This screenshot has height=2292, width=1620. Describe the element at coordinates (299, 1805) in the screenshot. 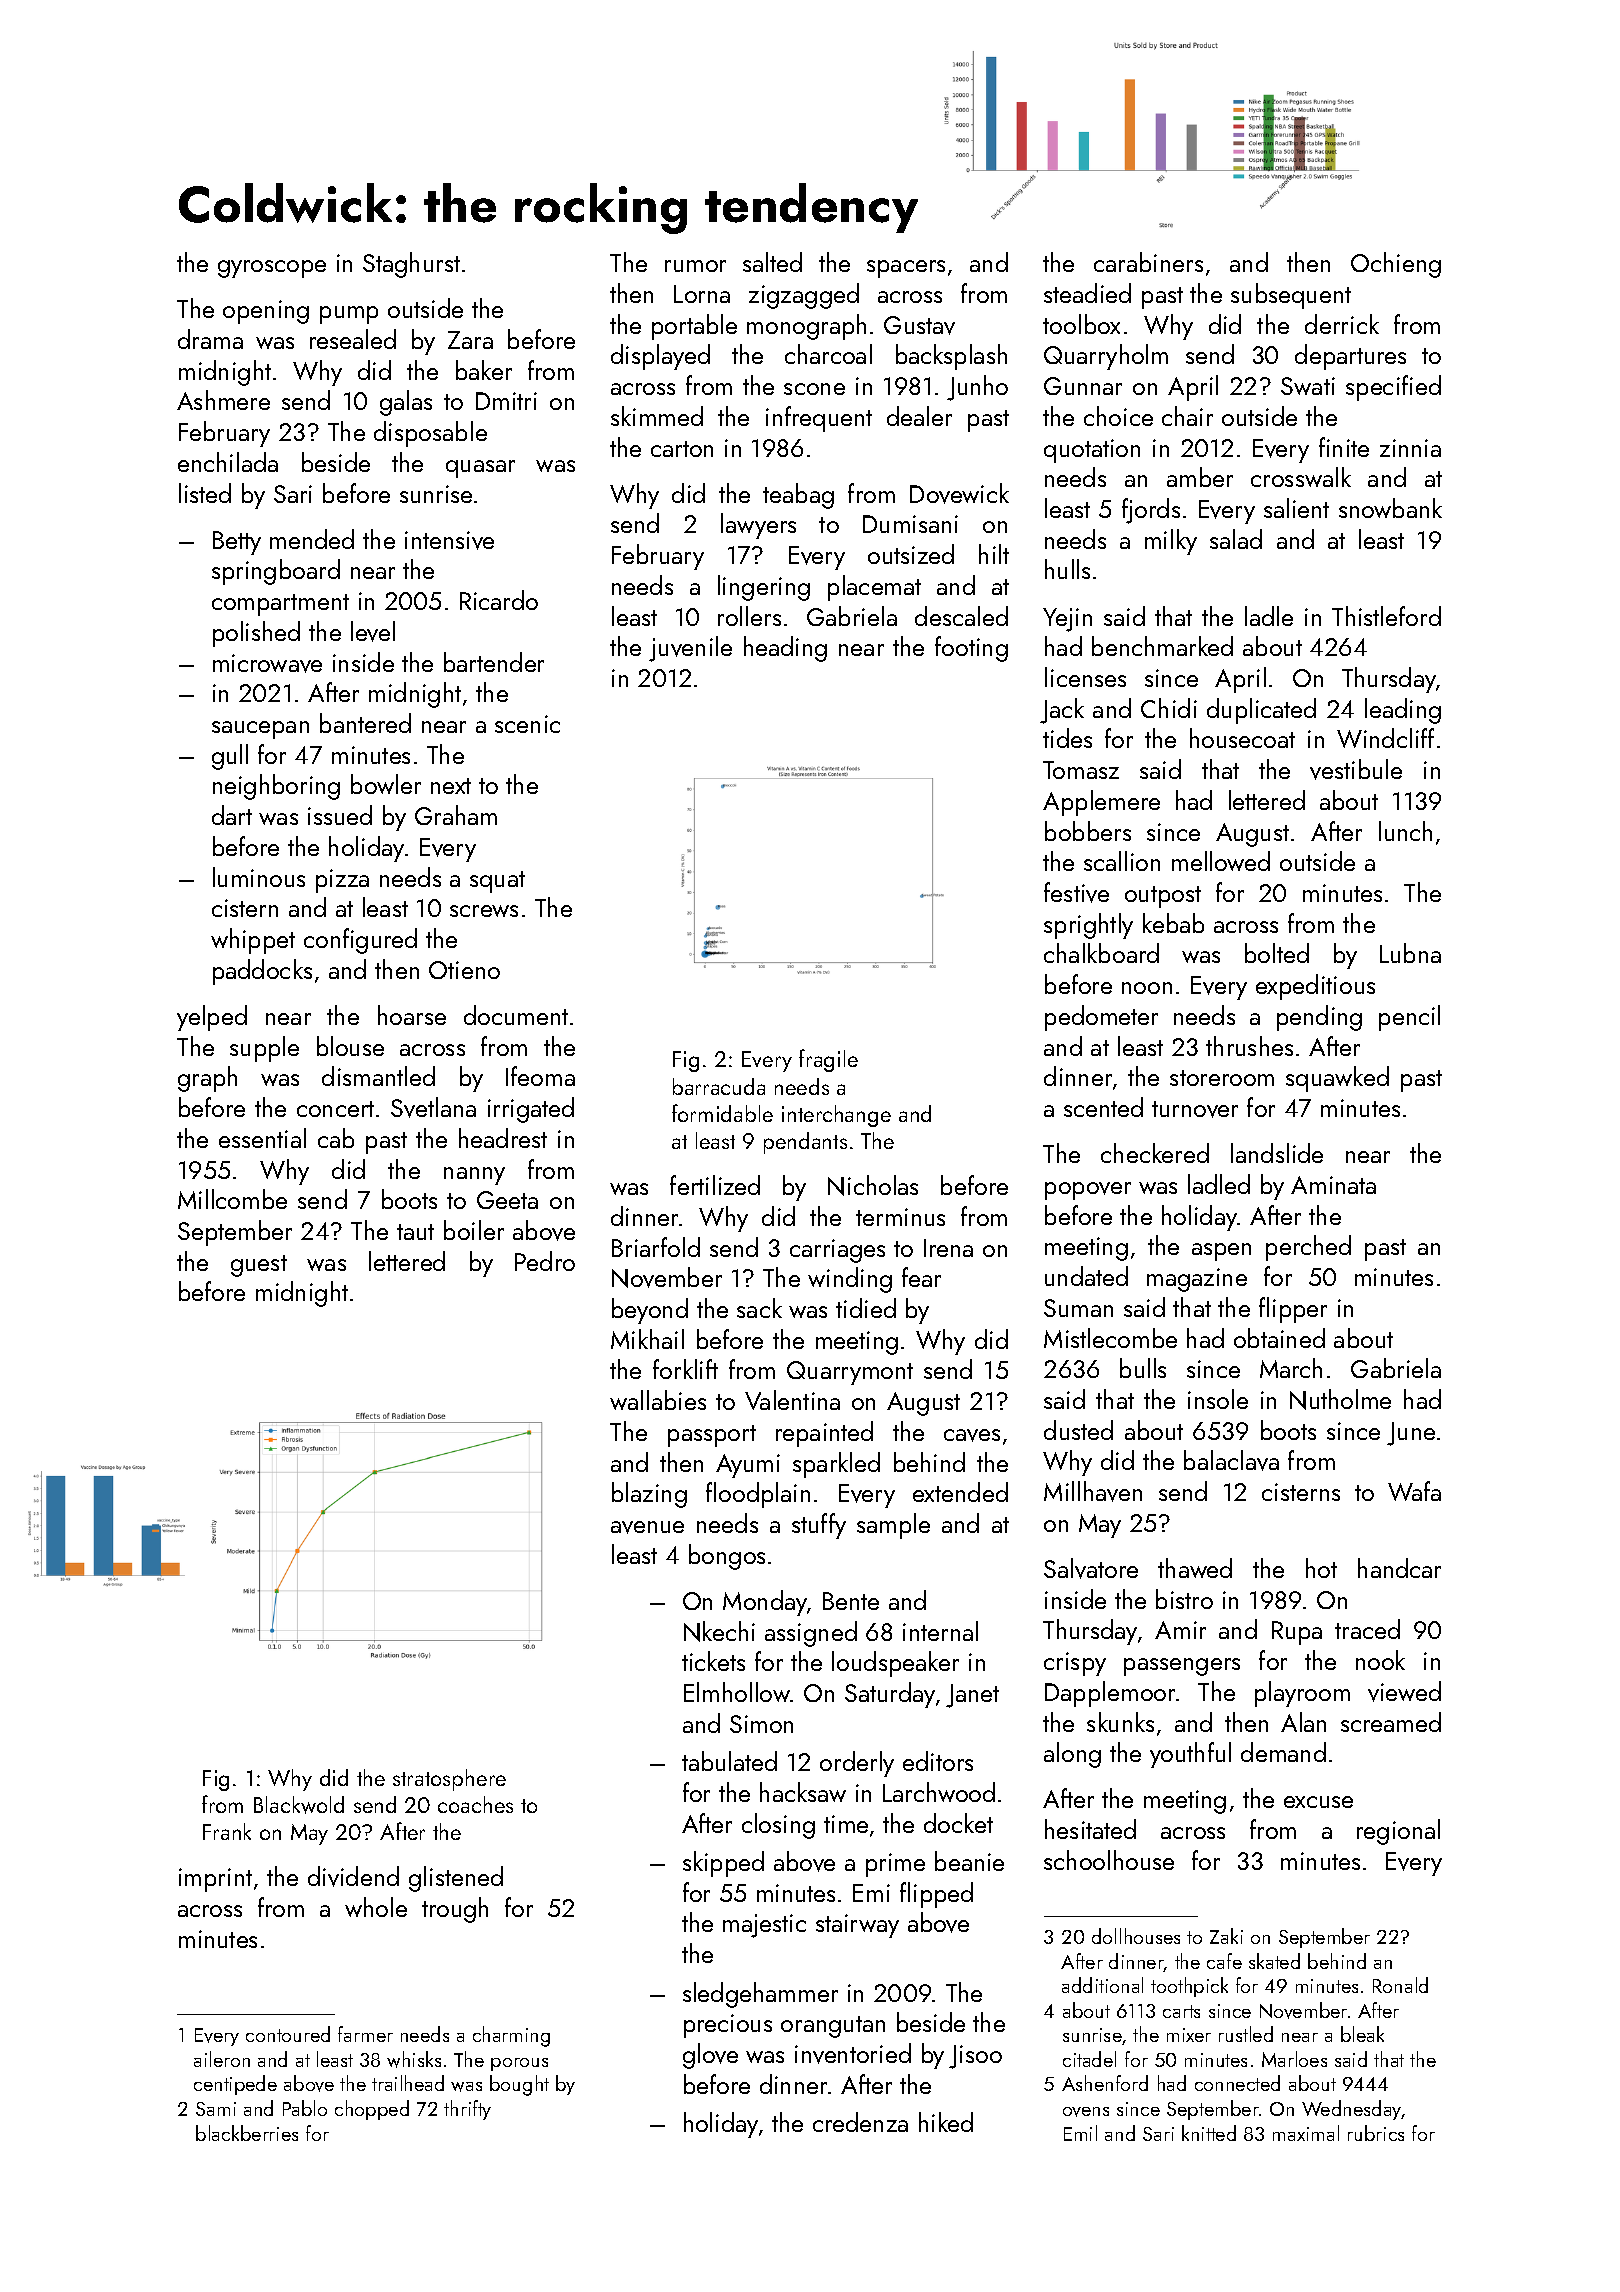

I see `Blackwold` at that location.
